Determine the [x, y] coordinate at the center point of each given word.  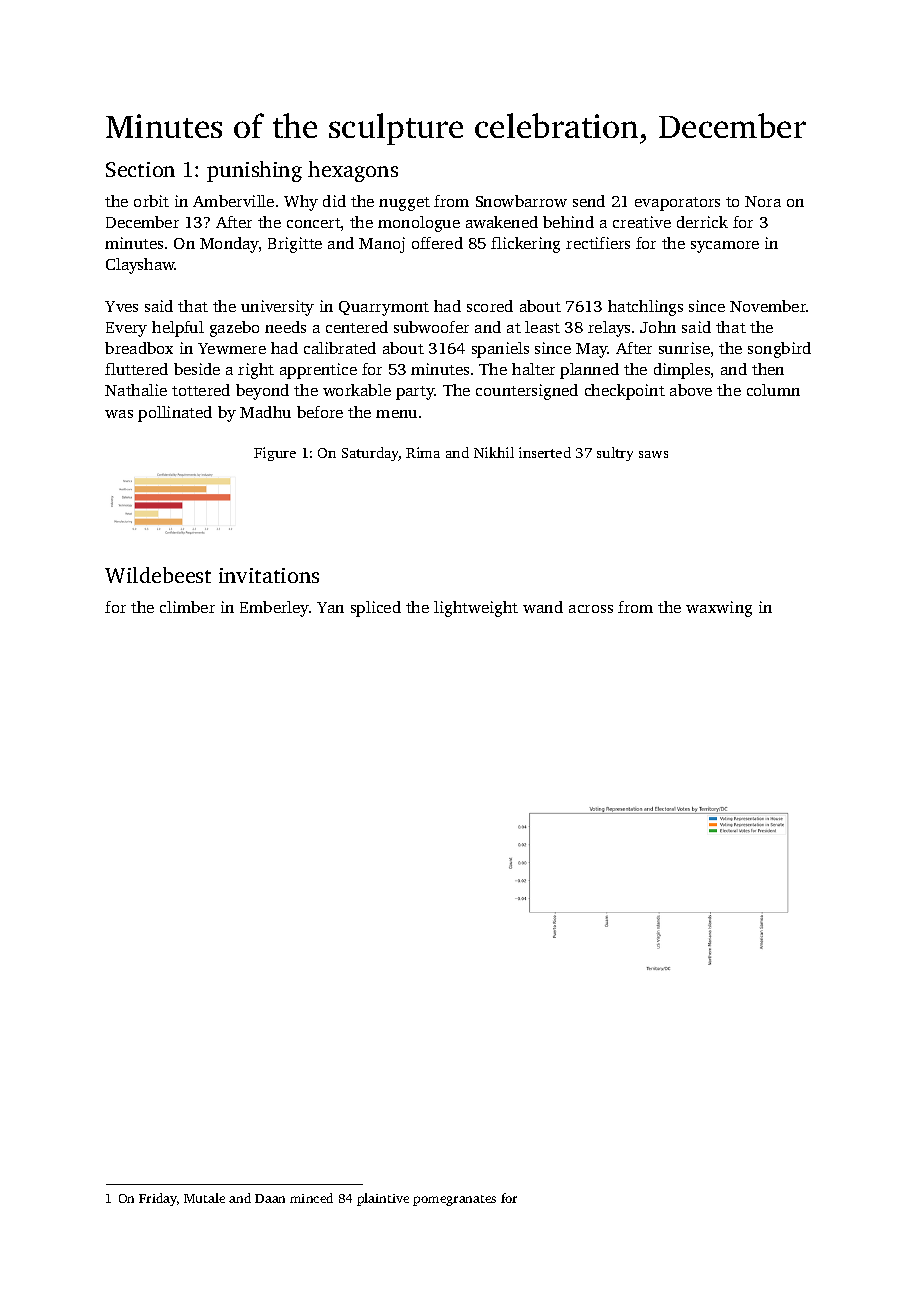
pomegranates [454, 1200]
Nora [763, 201]
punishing [254, 171]
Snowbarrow [521, 201]
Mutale [204, 1198]
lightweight [476, 609]
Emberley [275, 609]
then [768, 369]
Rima [423, 452]
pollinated [175, 414]
